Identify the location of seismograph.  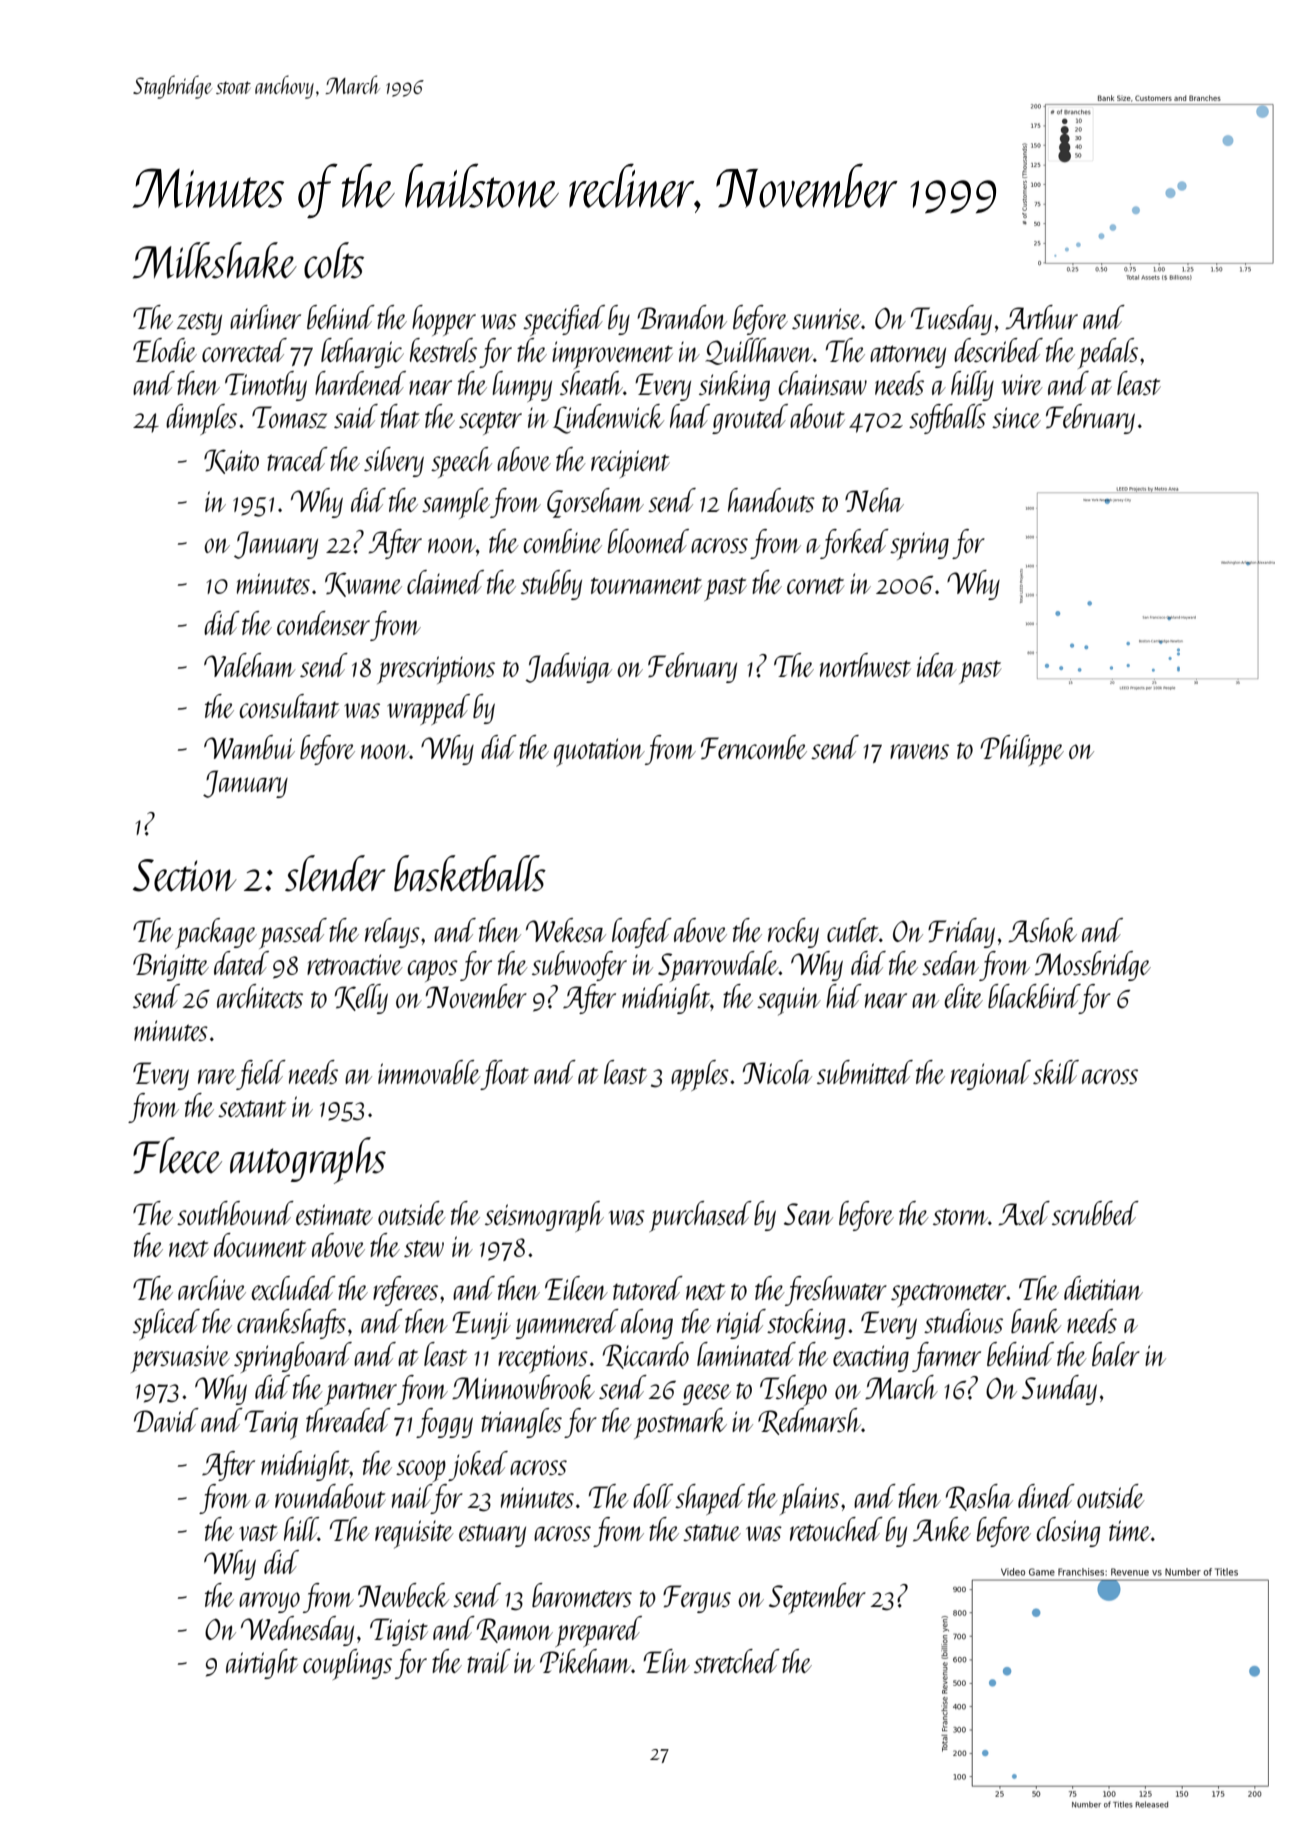
(544, 1216).
